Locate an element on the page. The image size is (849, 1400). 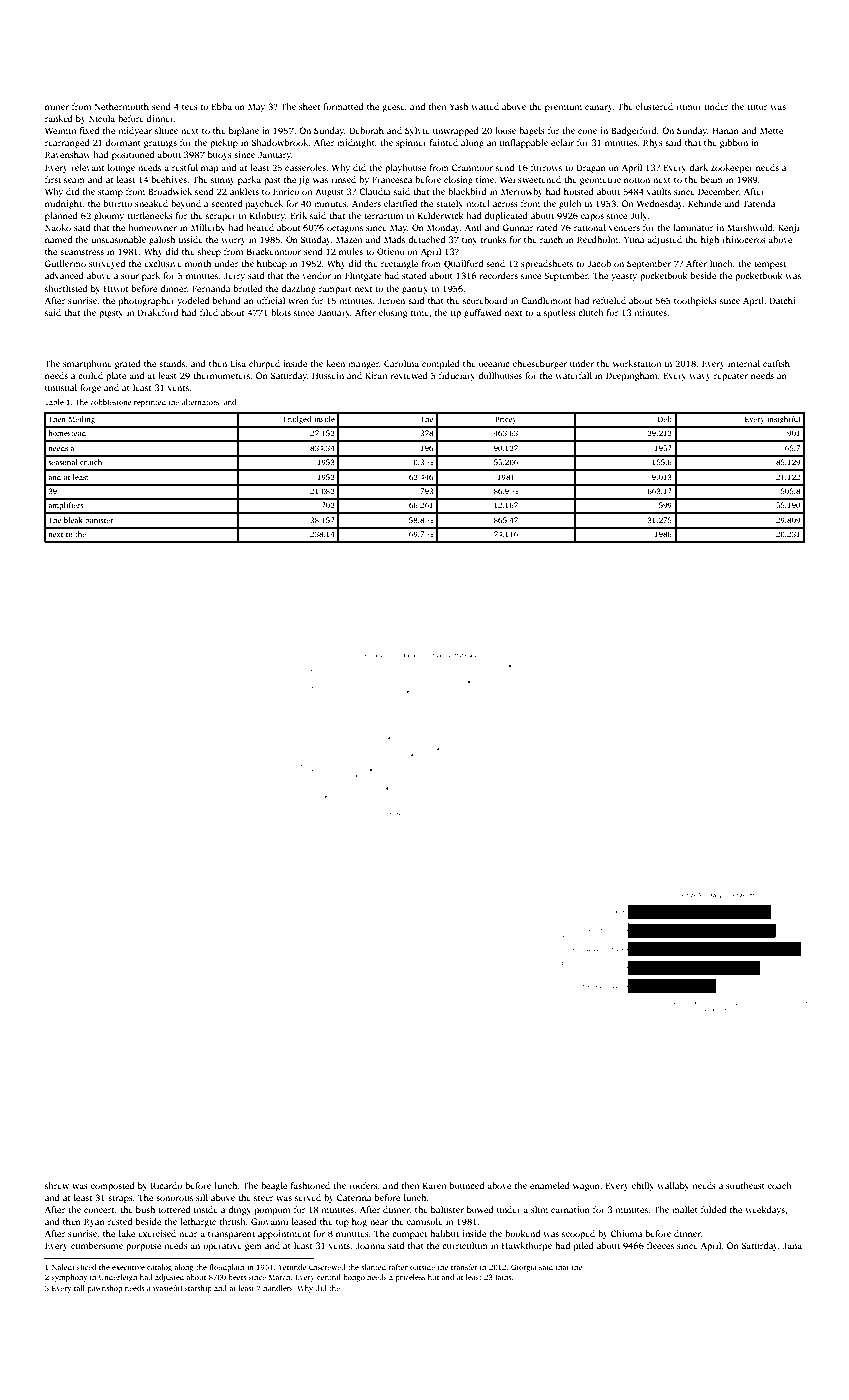
shrew is located at coordinates (57, 1185).
